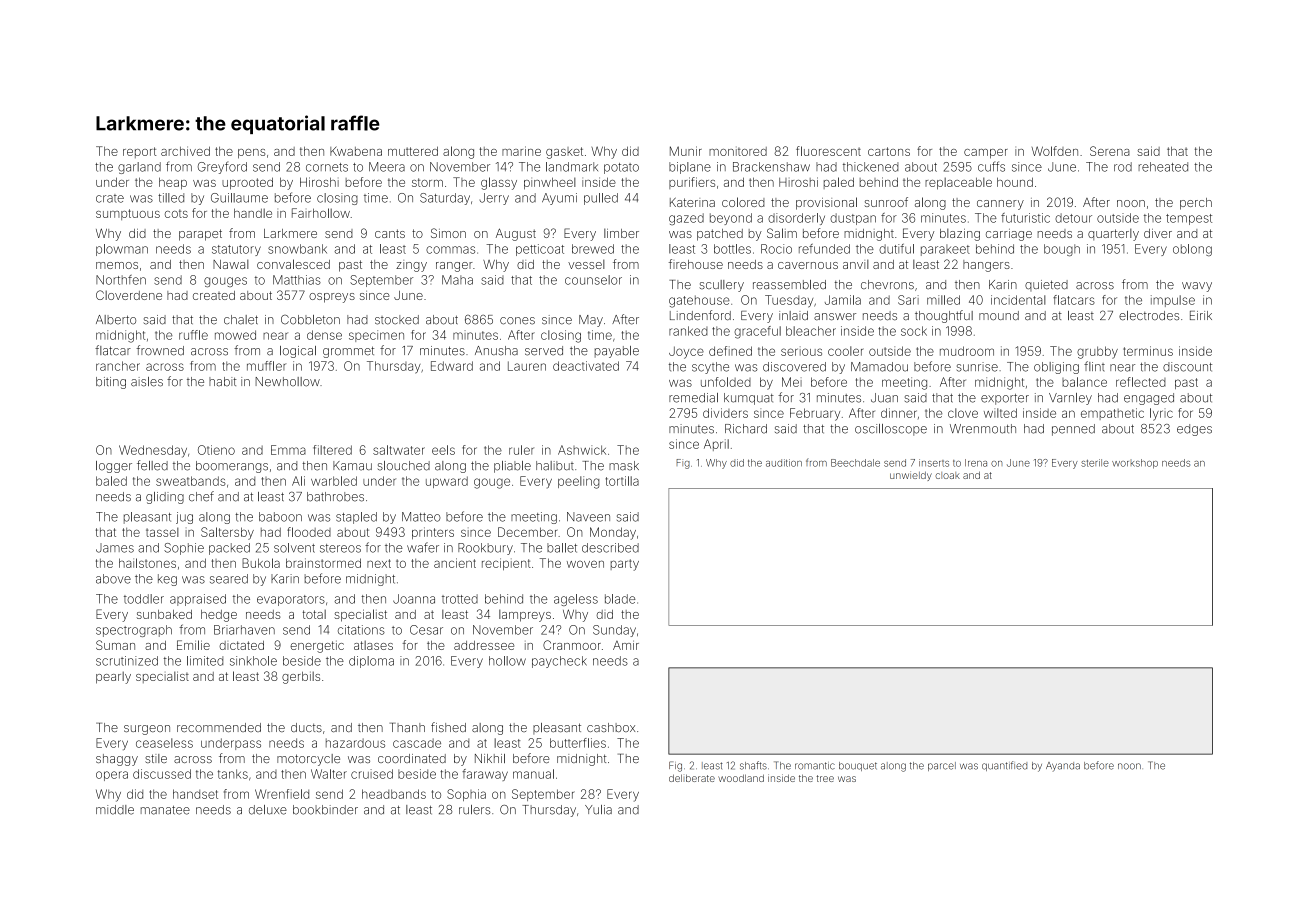 The image size is (1308, 924). I want to click on gatehouse, so click(699, 301).
